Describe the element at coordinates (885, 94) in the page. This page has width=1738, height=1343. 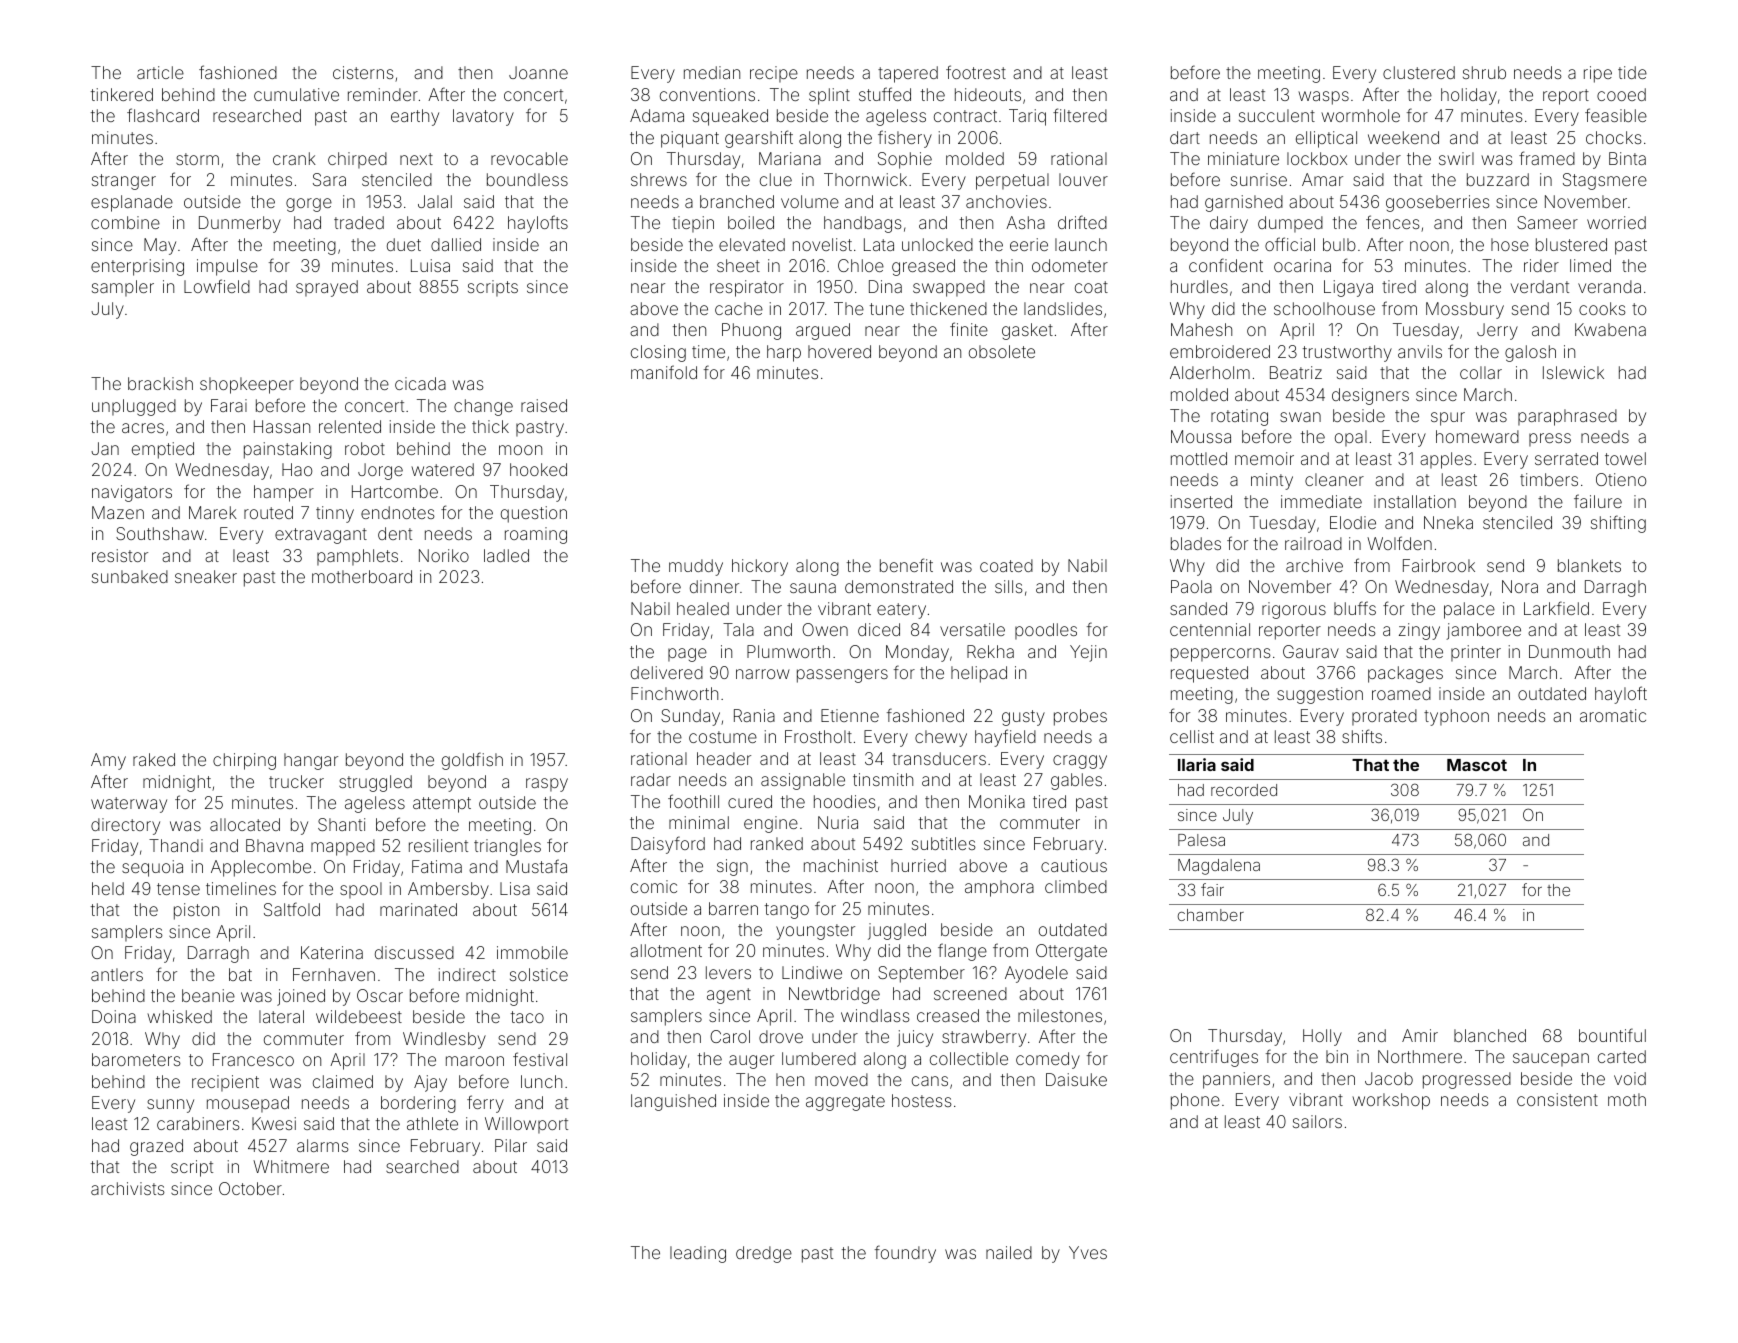
I see `stuffed` at that location.
